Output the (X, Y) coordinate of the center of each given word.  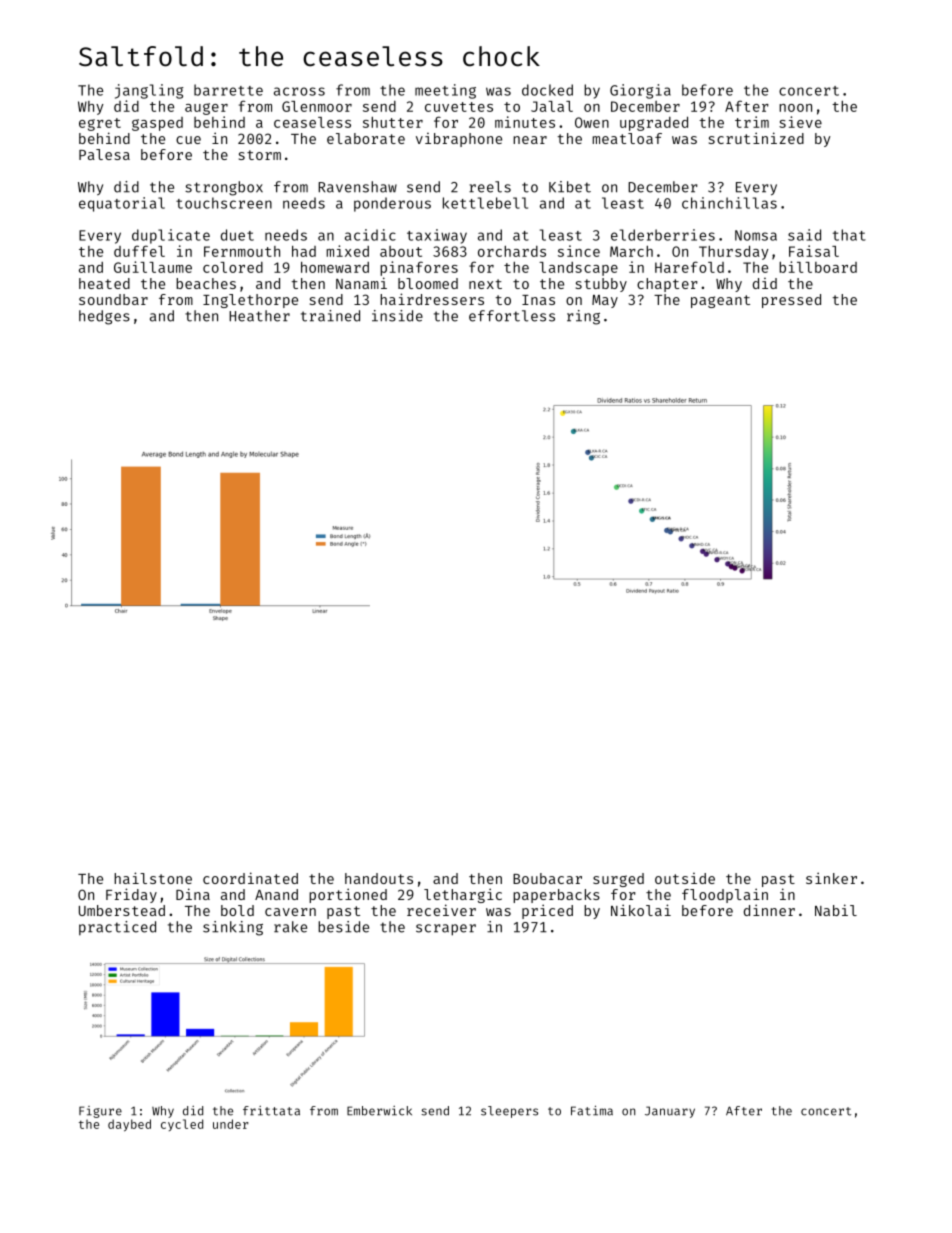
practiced (117, 928)
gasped (157, 124)
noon (795, 108)
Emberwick (379, 1111)
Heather (259, 316)
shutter (393, 122)
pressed (791, 301)
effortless (512, 316)
